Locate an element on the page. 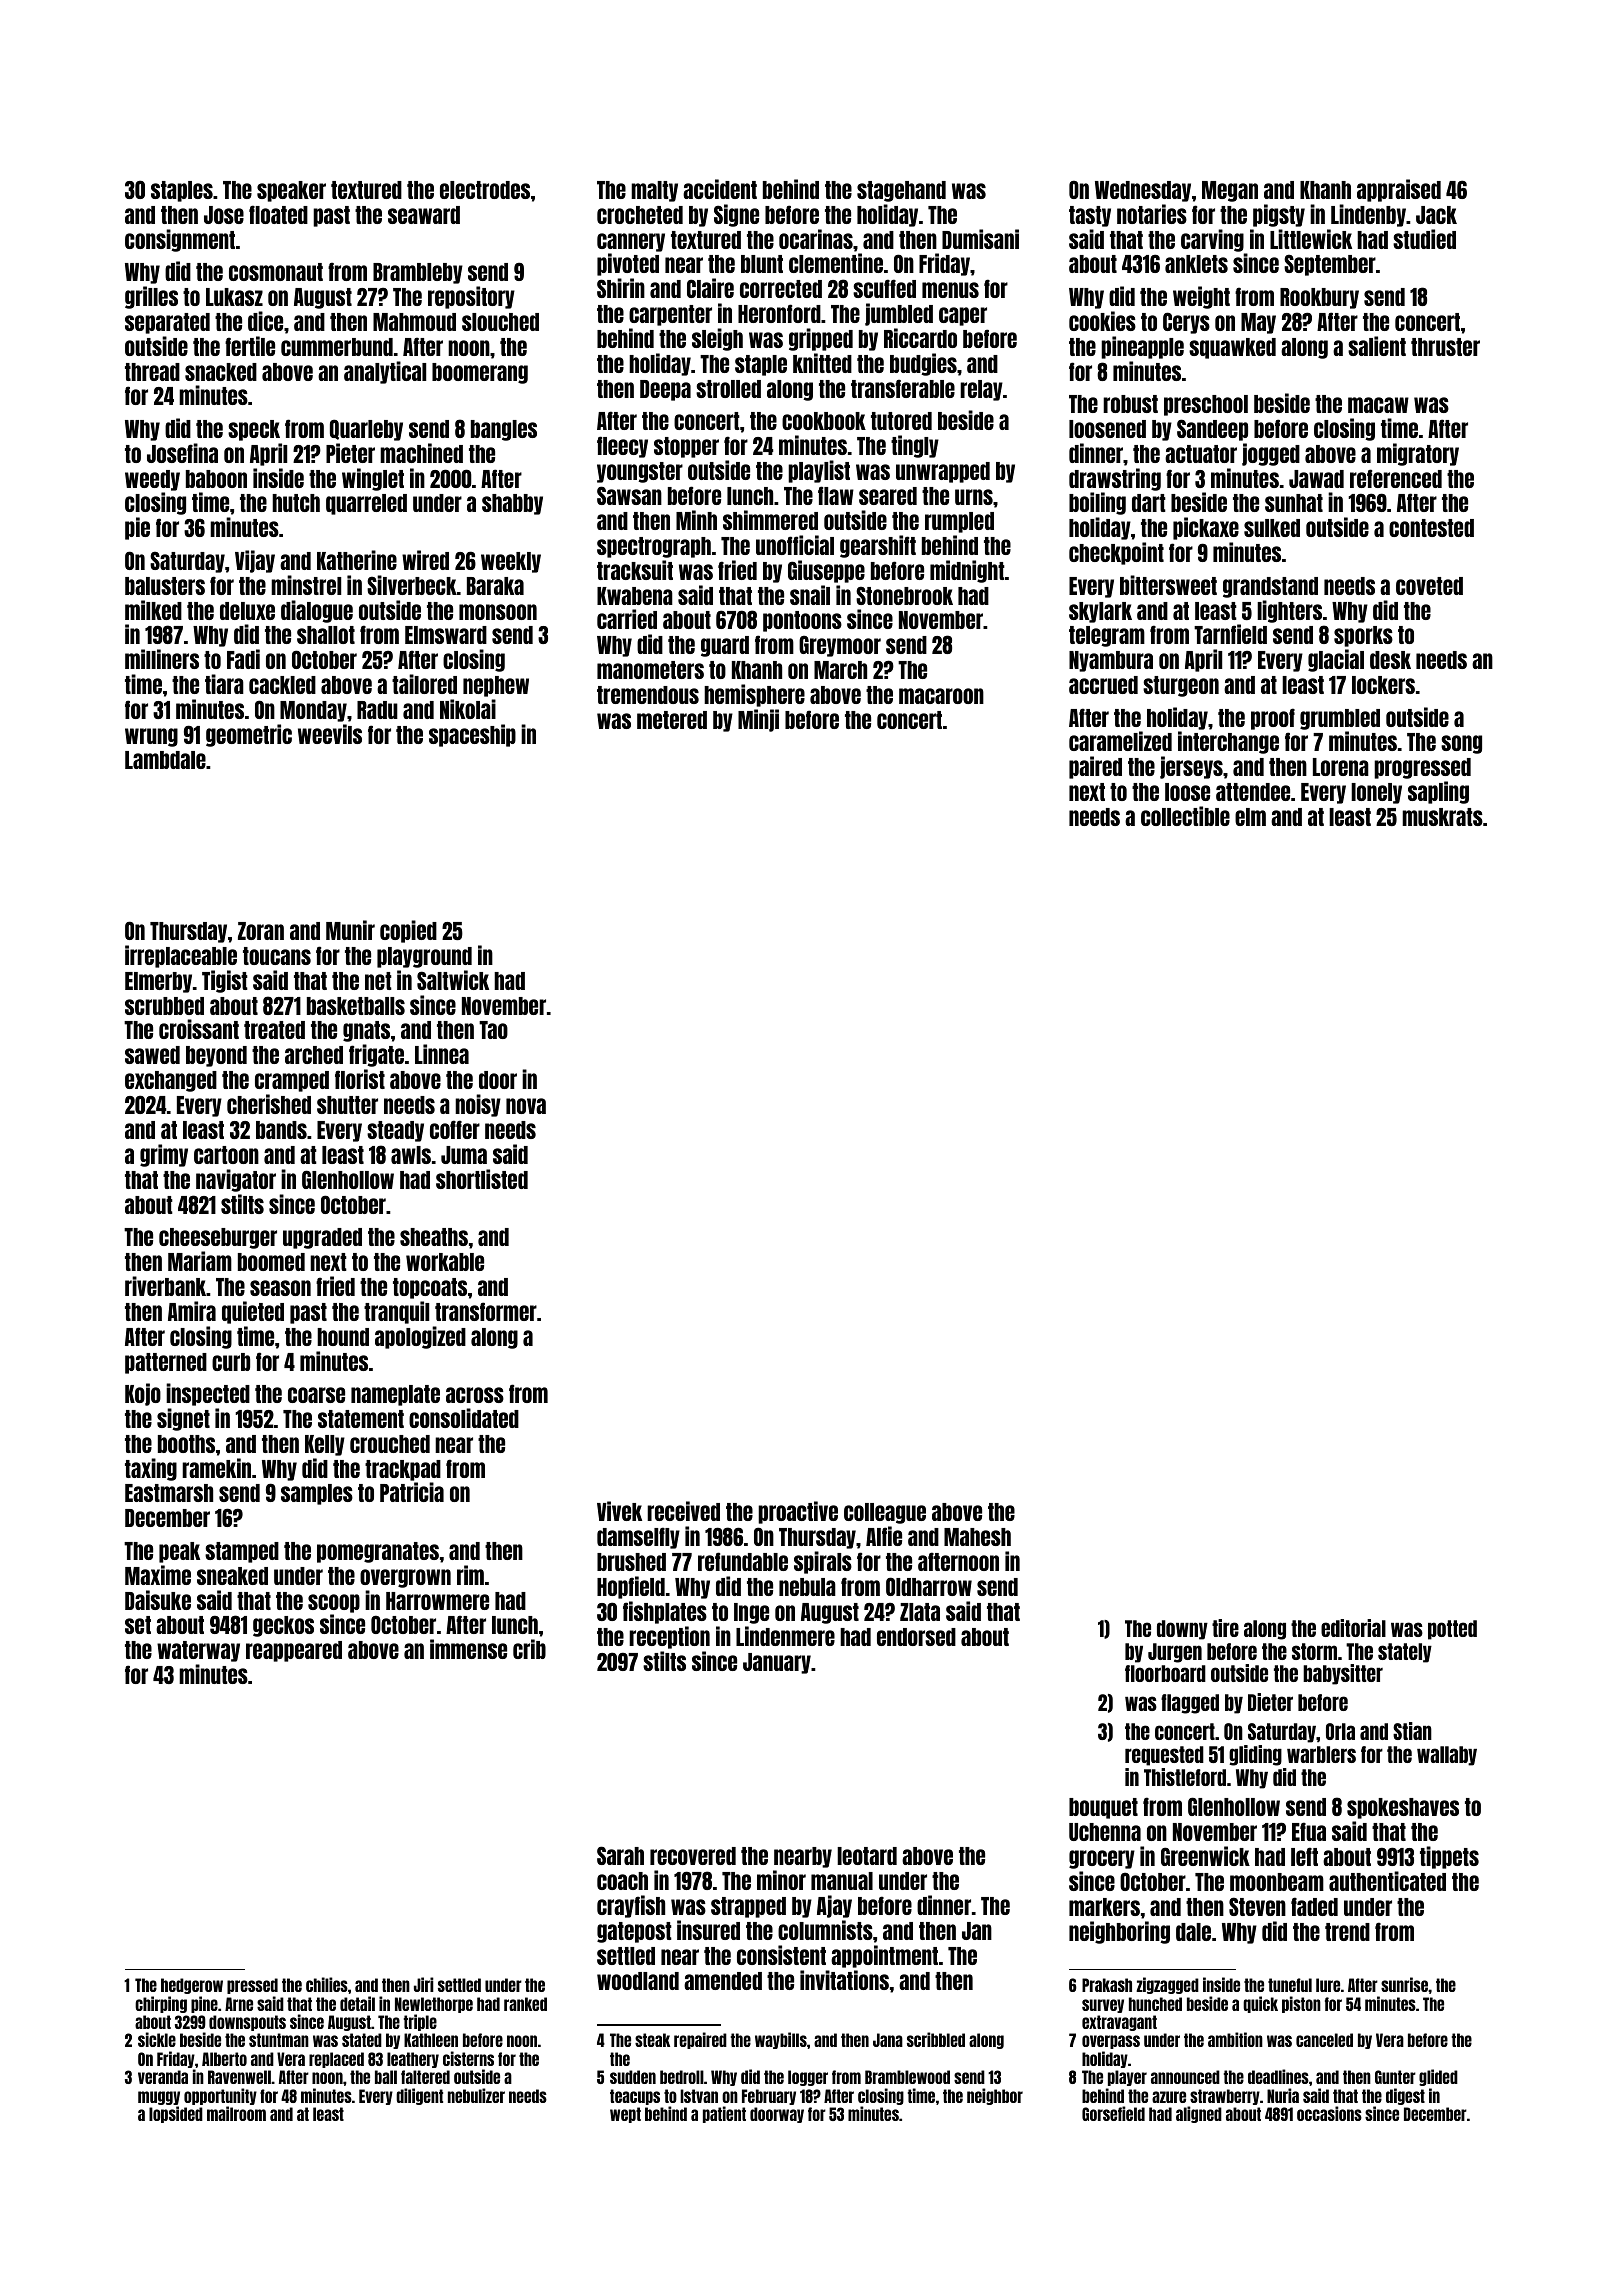 This image has height=2292, width=1620. patient is located at coordinates (724, 2114).
